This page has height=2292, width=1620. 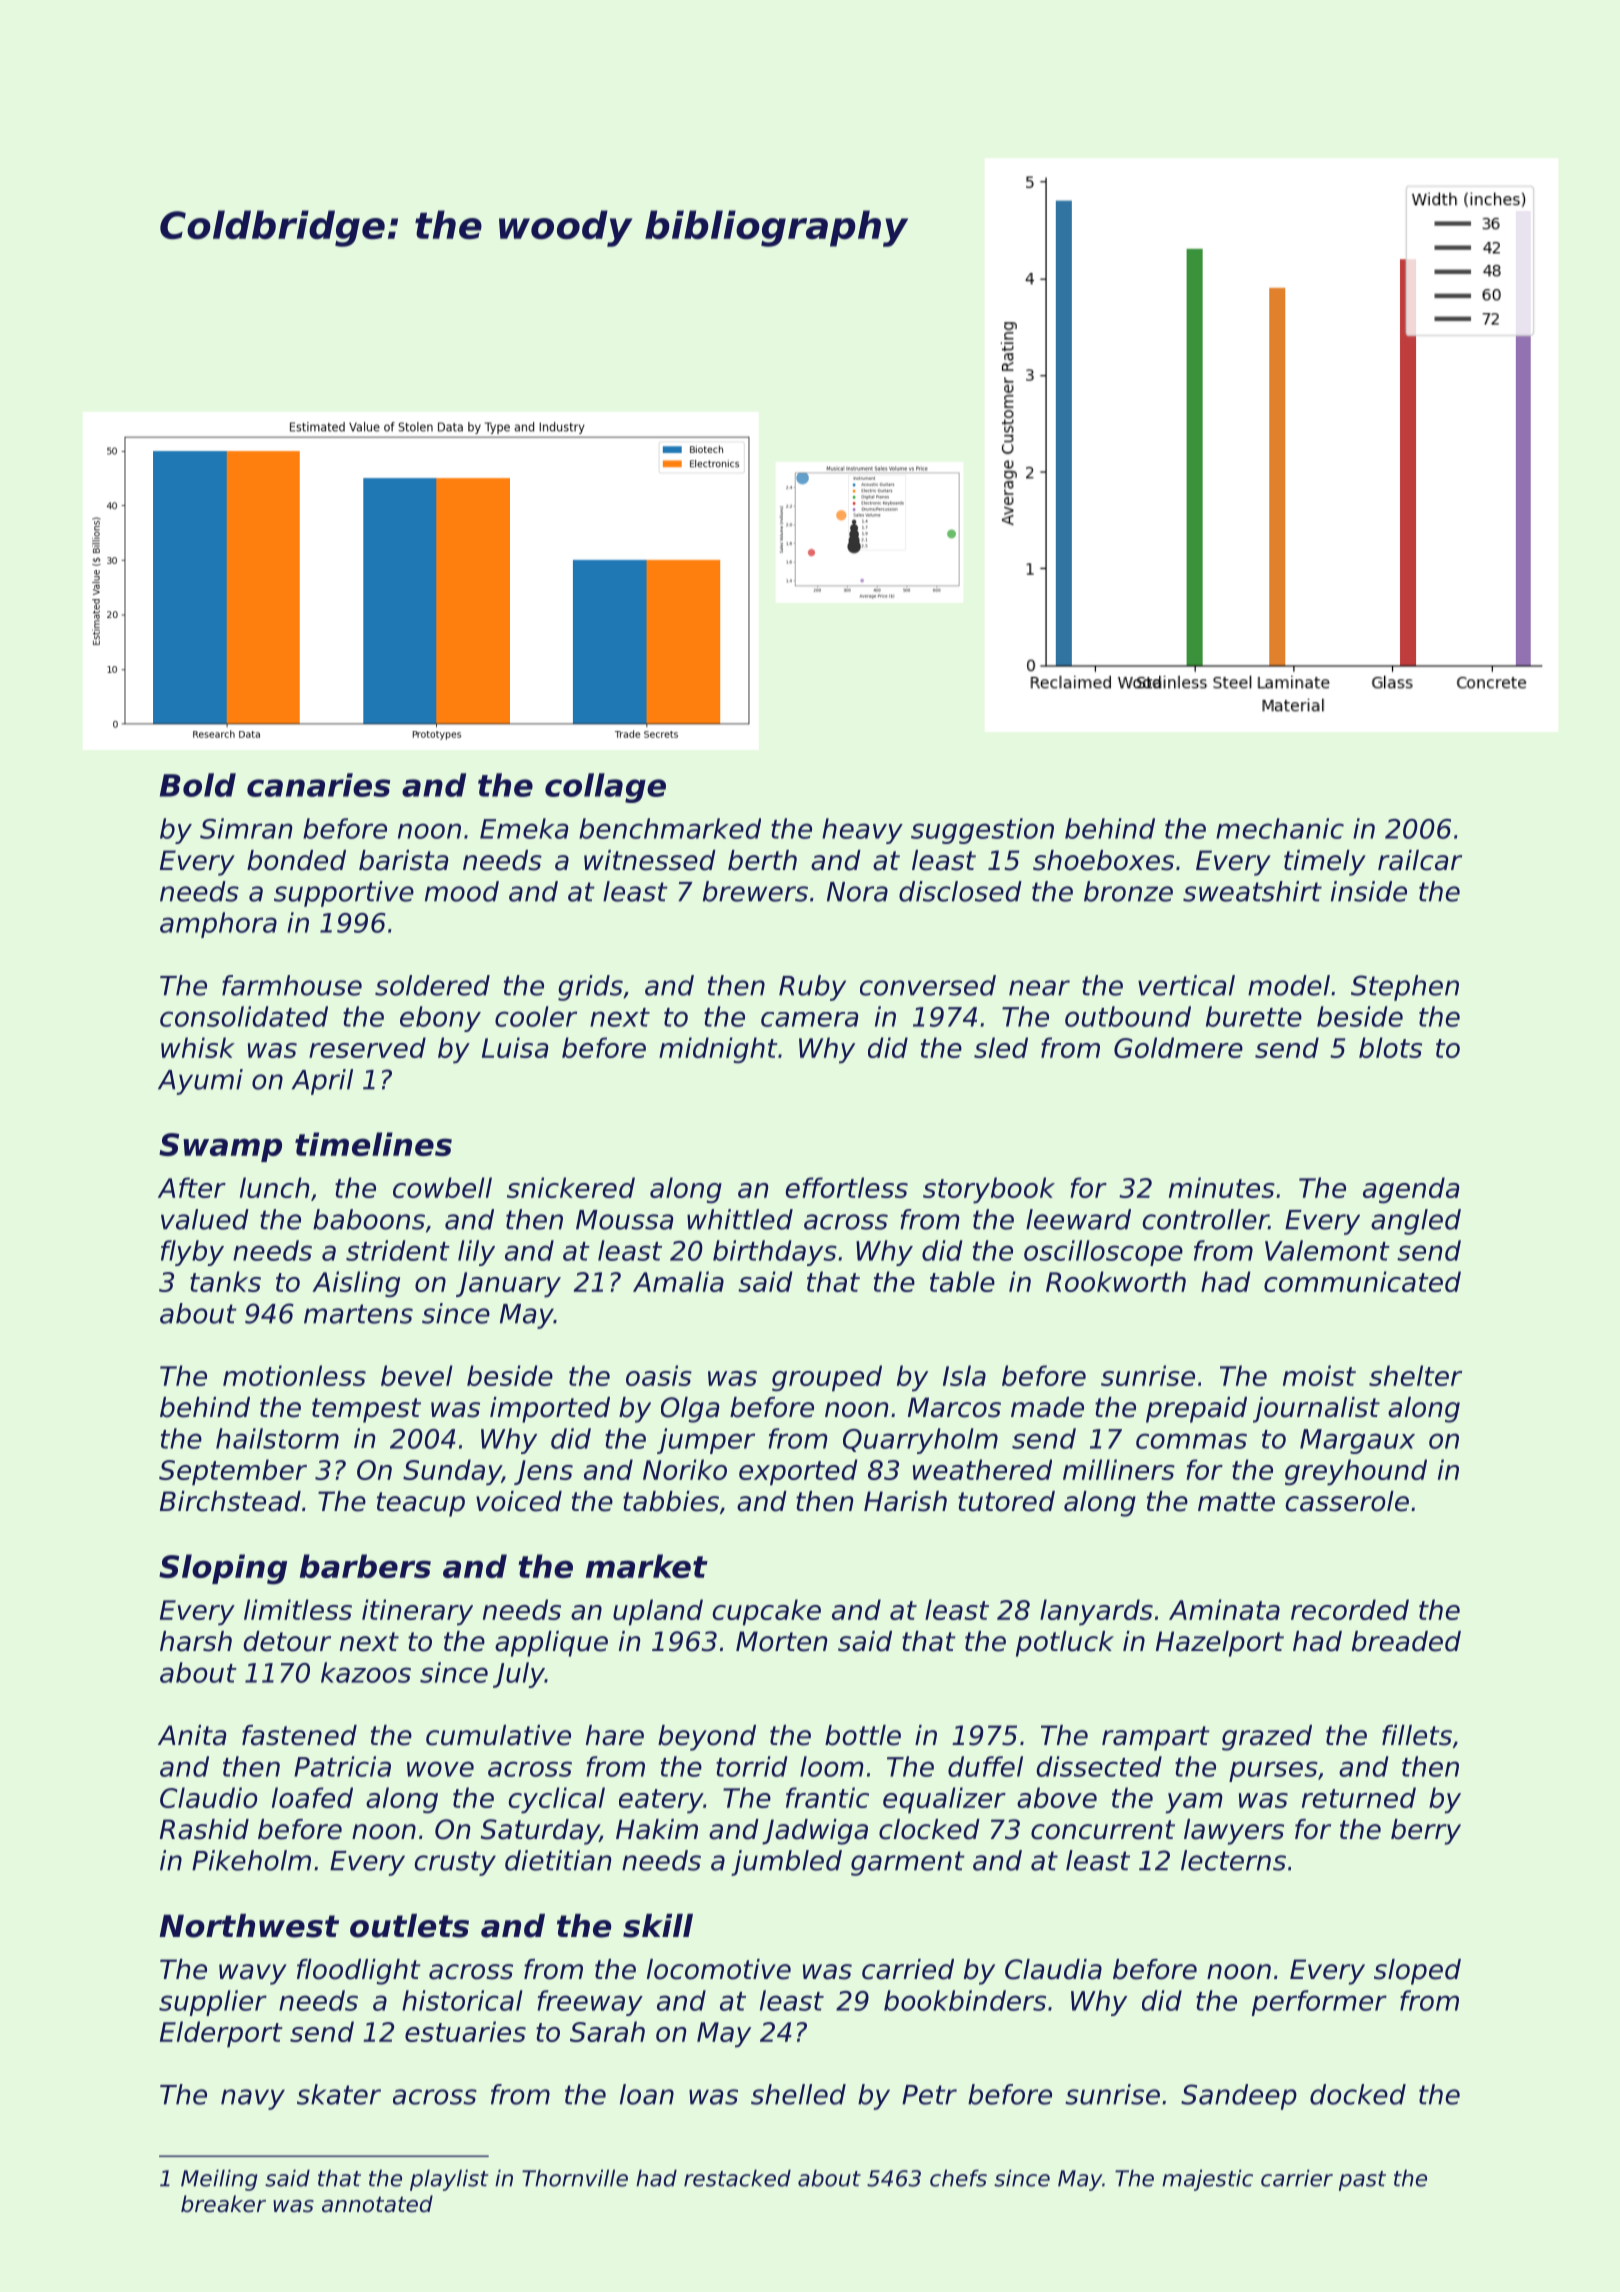 I want to click on Birchstead, so click(x=230, y=1501).
